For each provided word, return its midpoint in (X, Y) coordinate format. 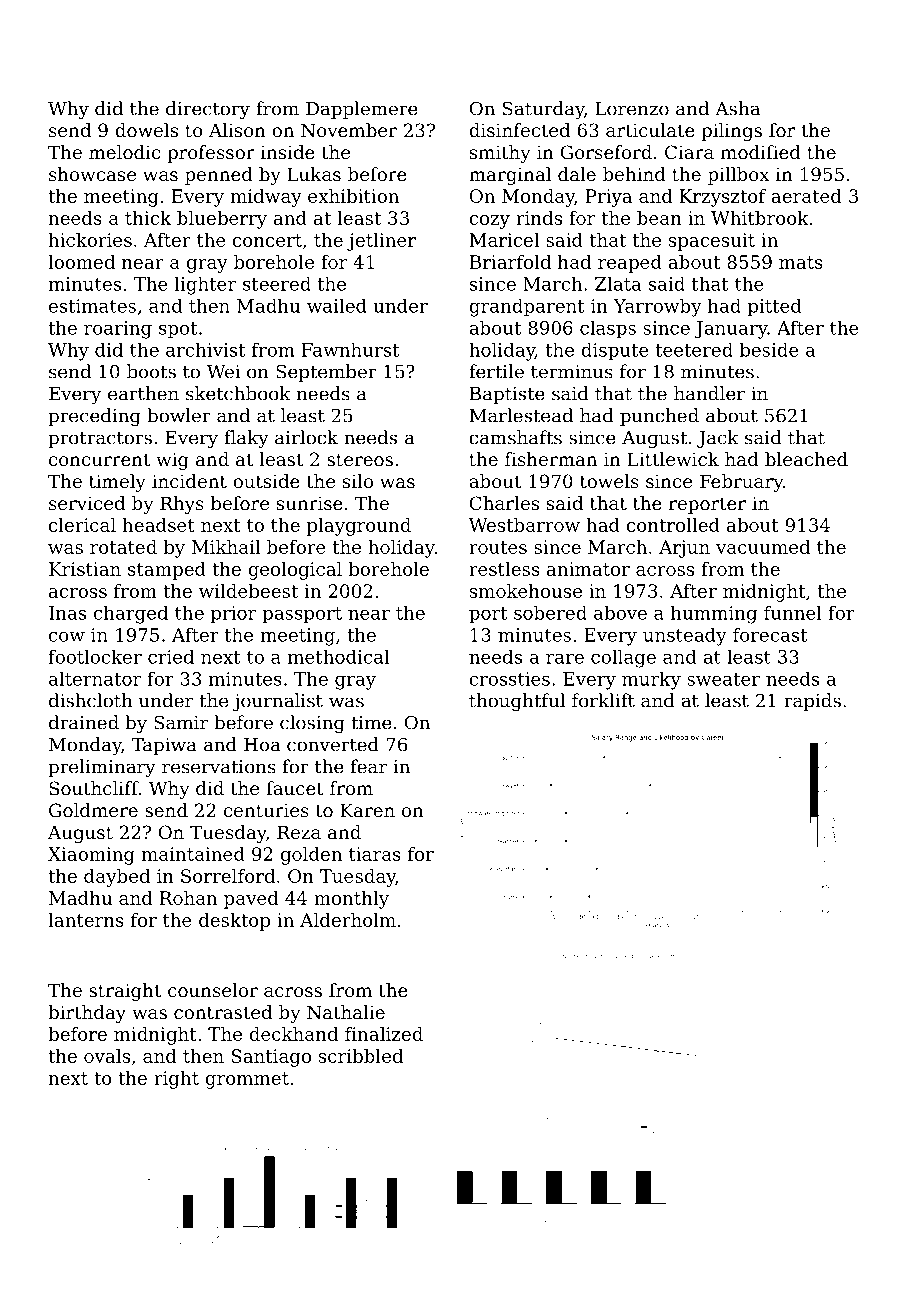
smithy (500, 154)
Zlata (618, 284)
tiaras (375, 854)
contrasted (223, 1012)
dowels (146, 130)
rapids (812, 702)
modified (761, 152)
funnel (793, 613)
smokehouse (526, 591)
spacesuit (712, 242)
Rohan (188, 898)
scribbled (361, 1056)
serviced (87, 503)
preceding (94, 417)
